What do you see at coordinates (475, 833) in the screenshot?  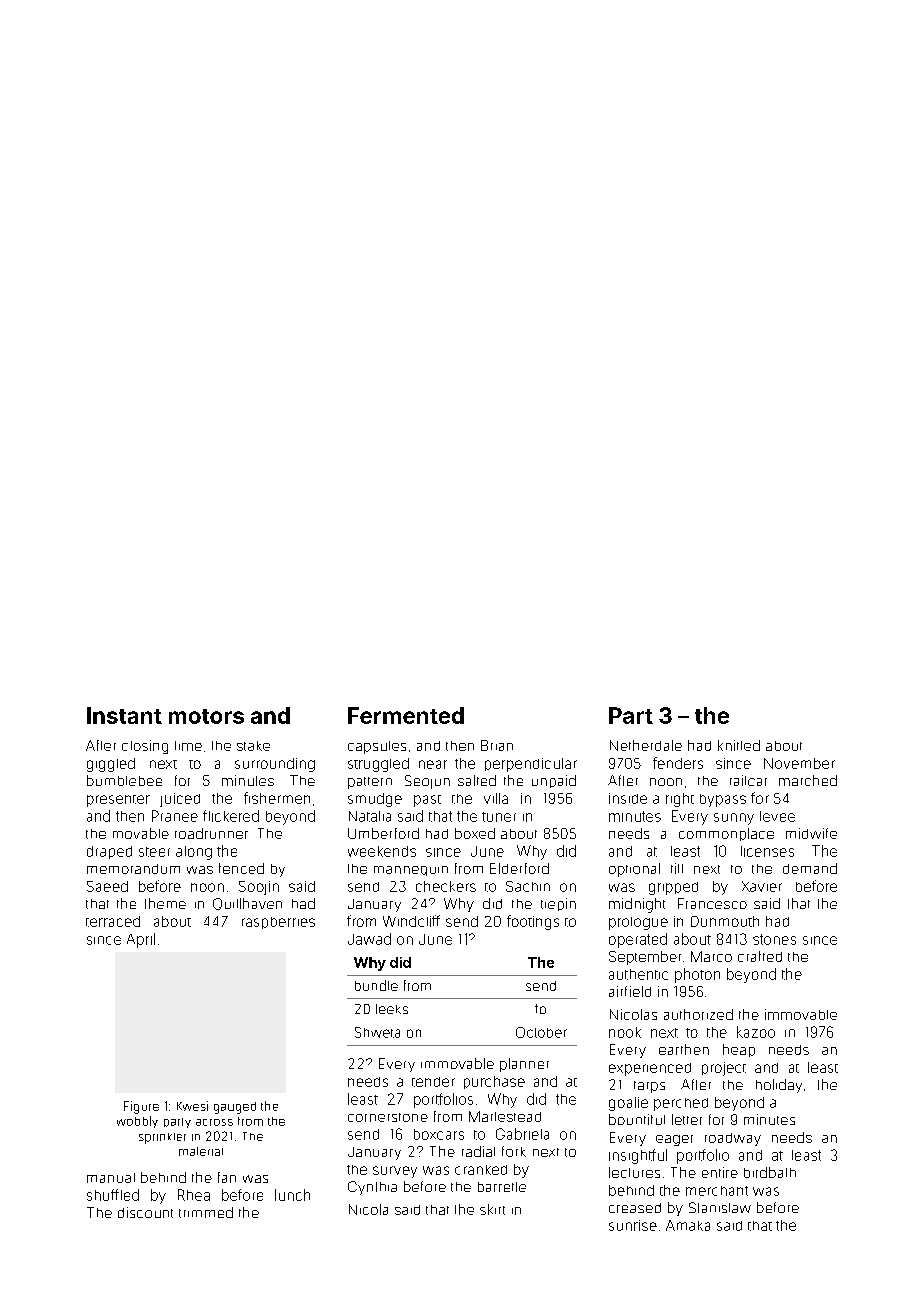 I see `boxed` at bounding box center [475, 833].
